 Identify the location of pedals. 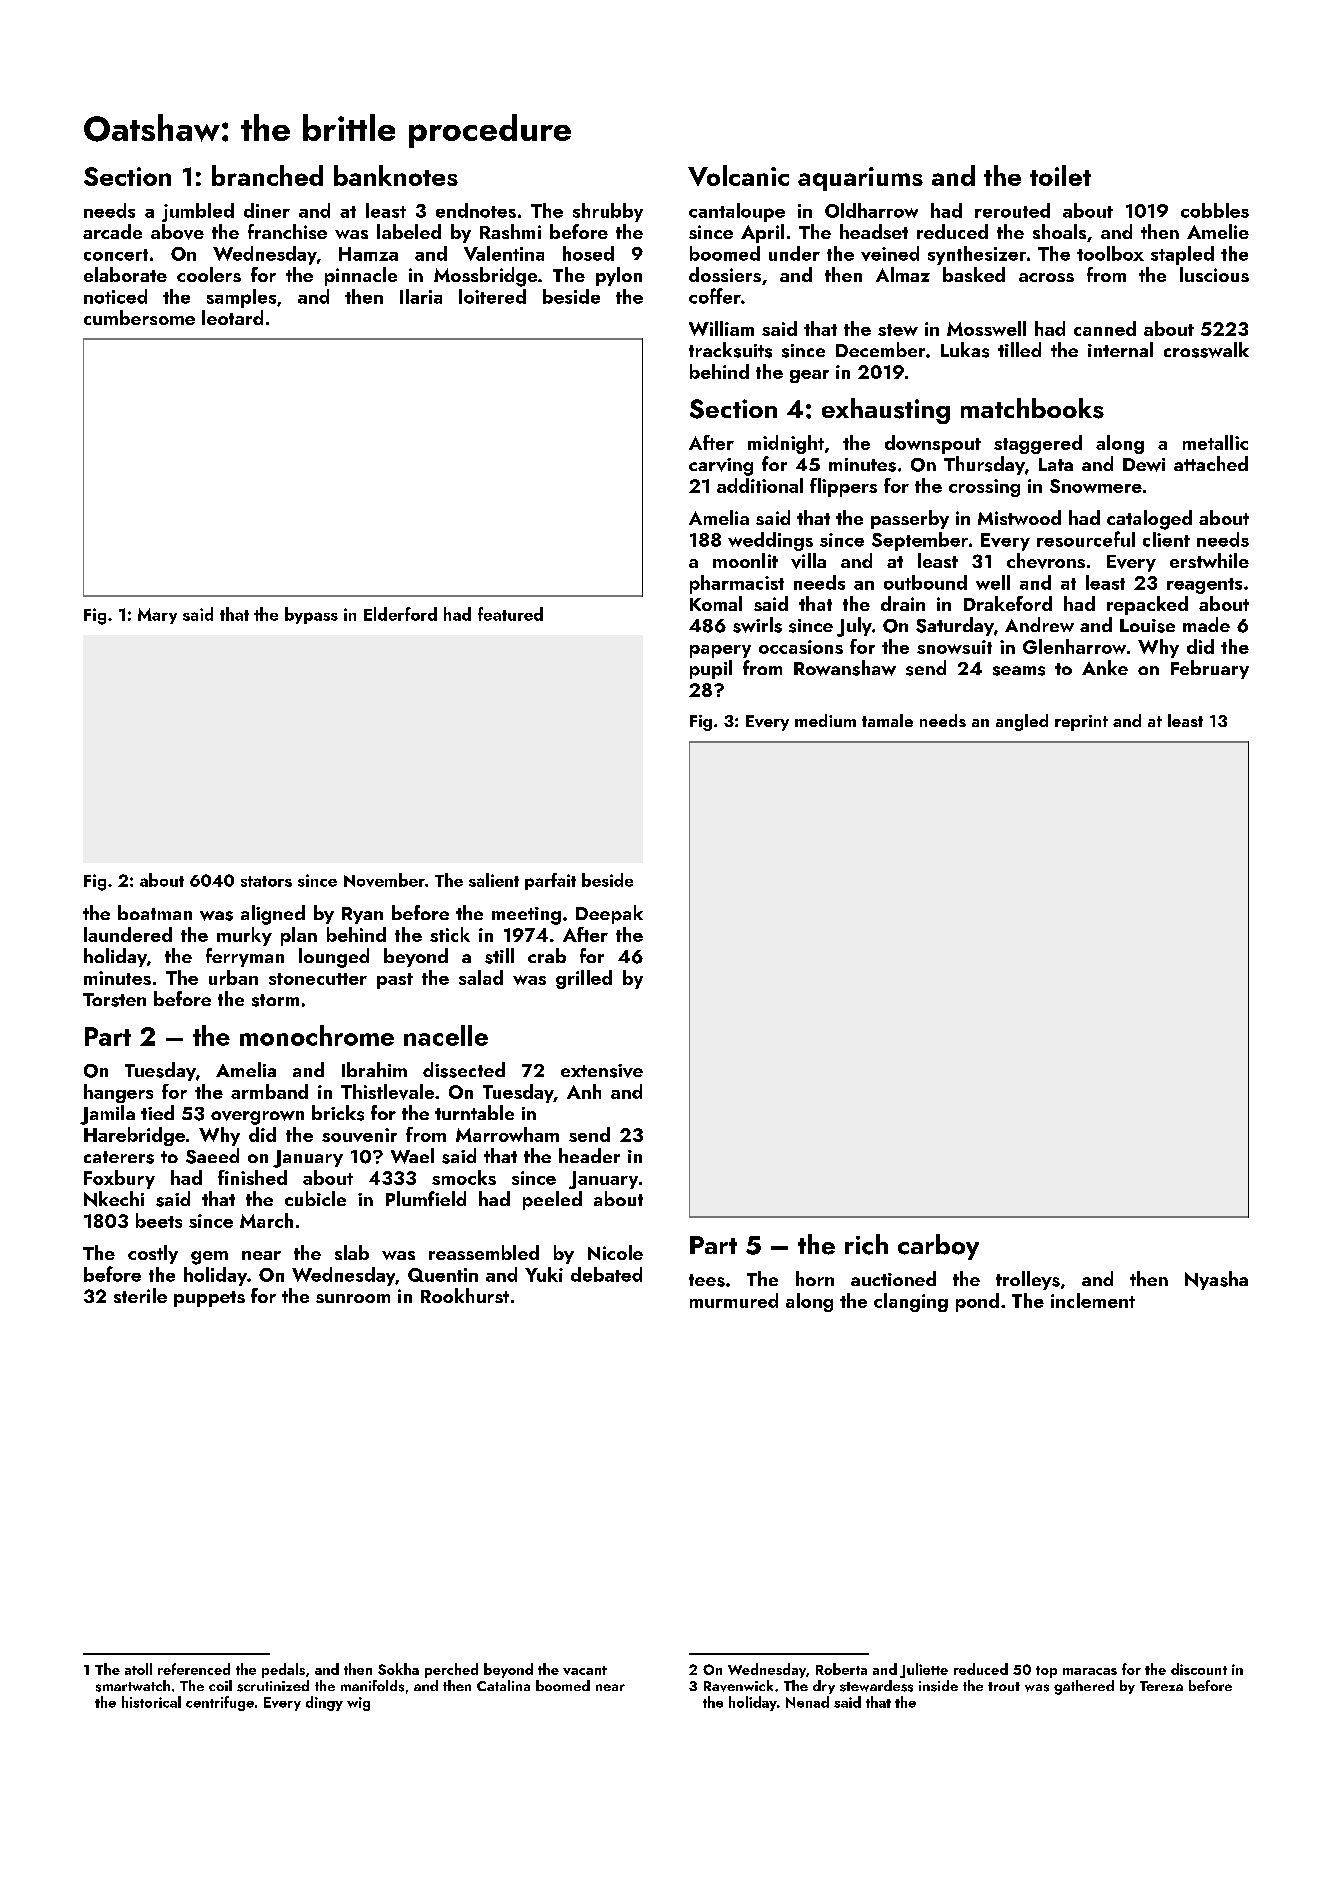
(283, 1670).
